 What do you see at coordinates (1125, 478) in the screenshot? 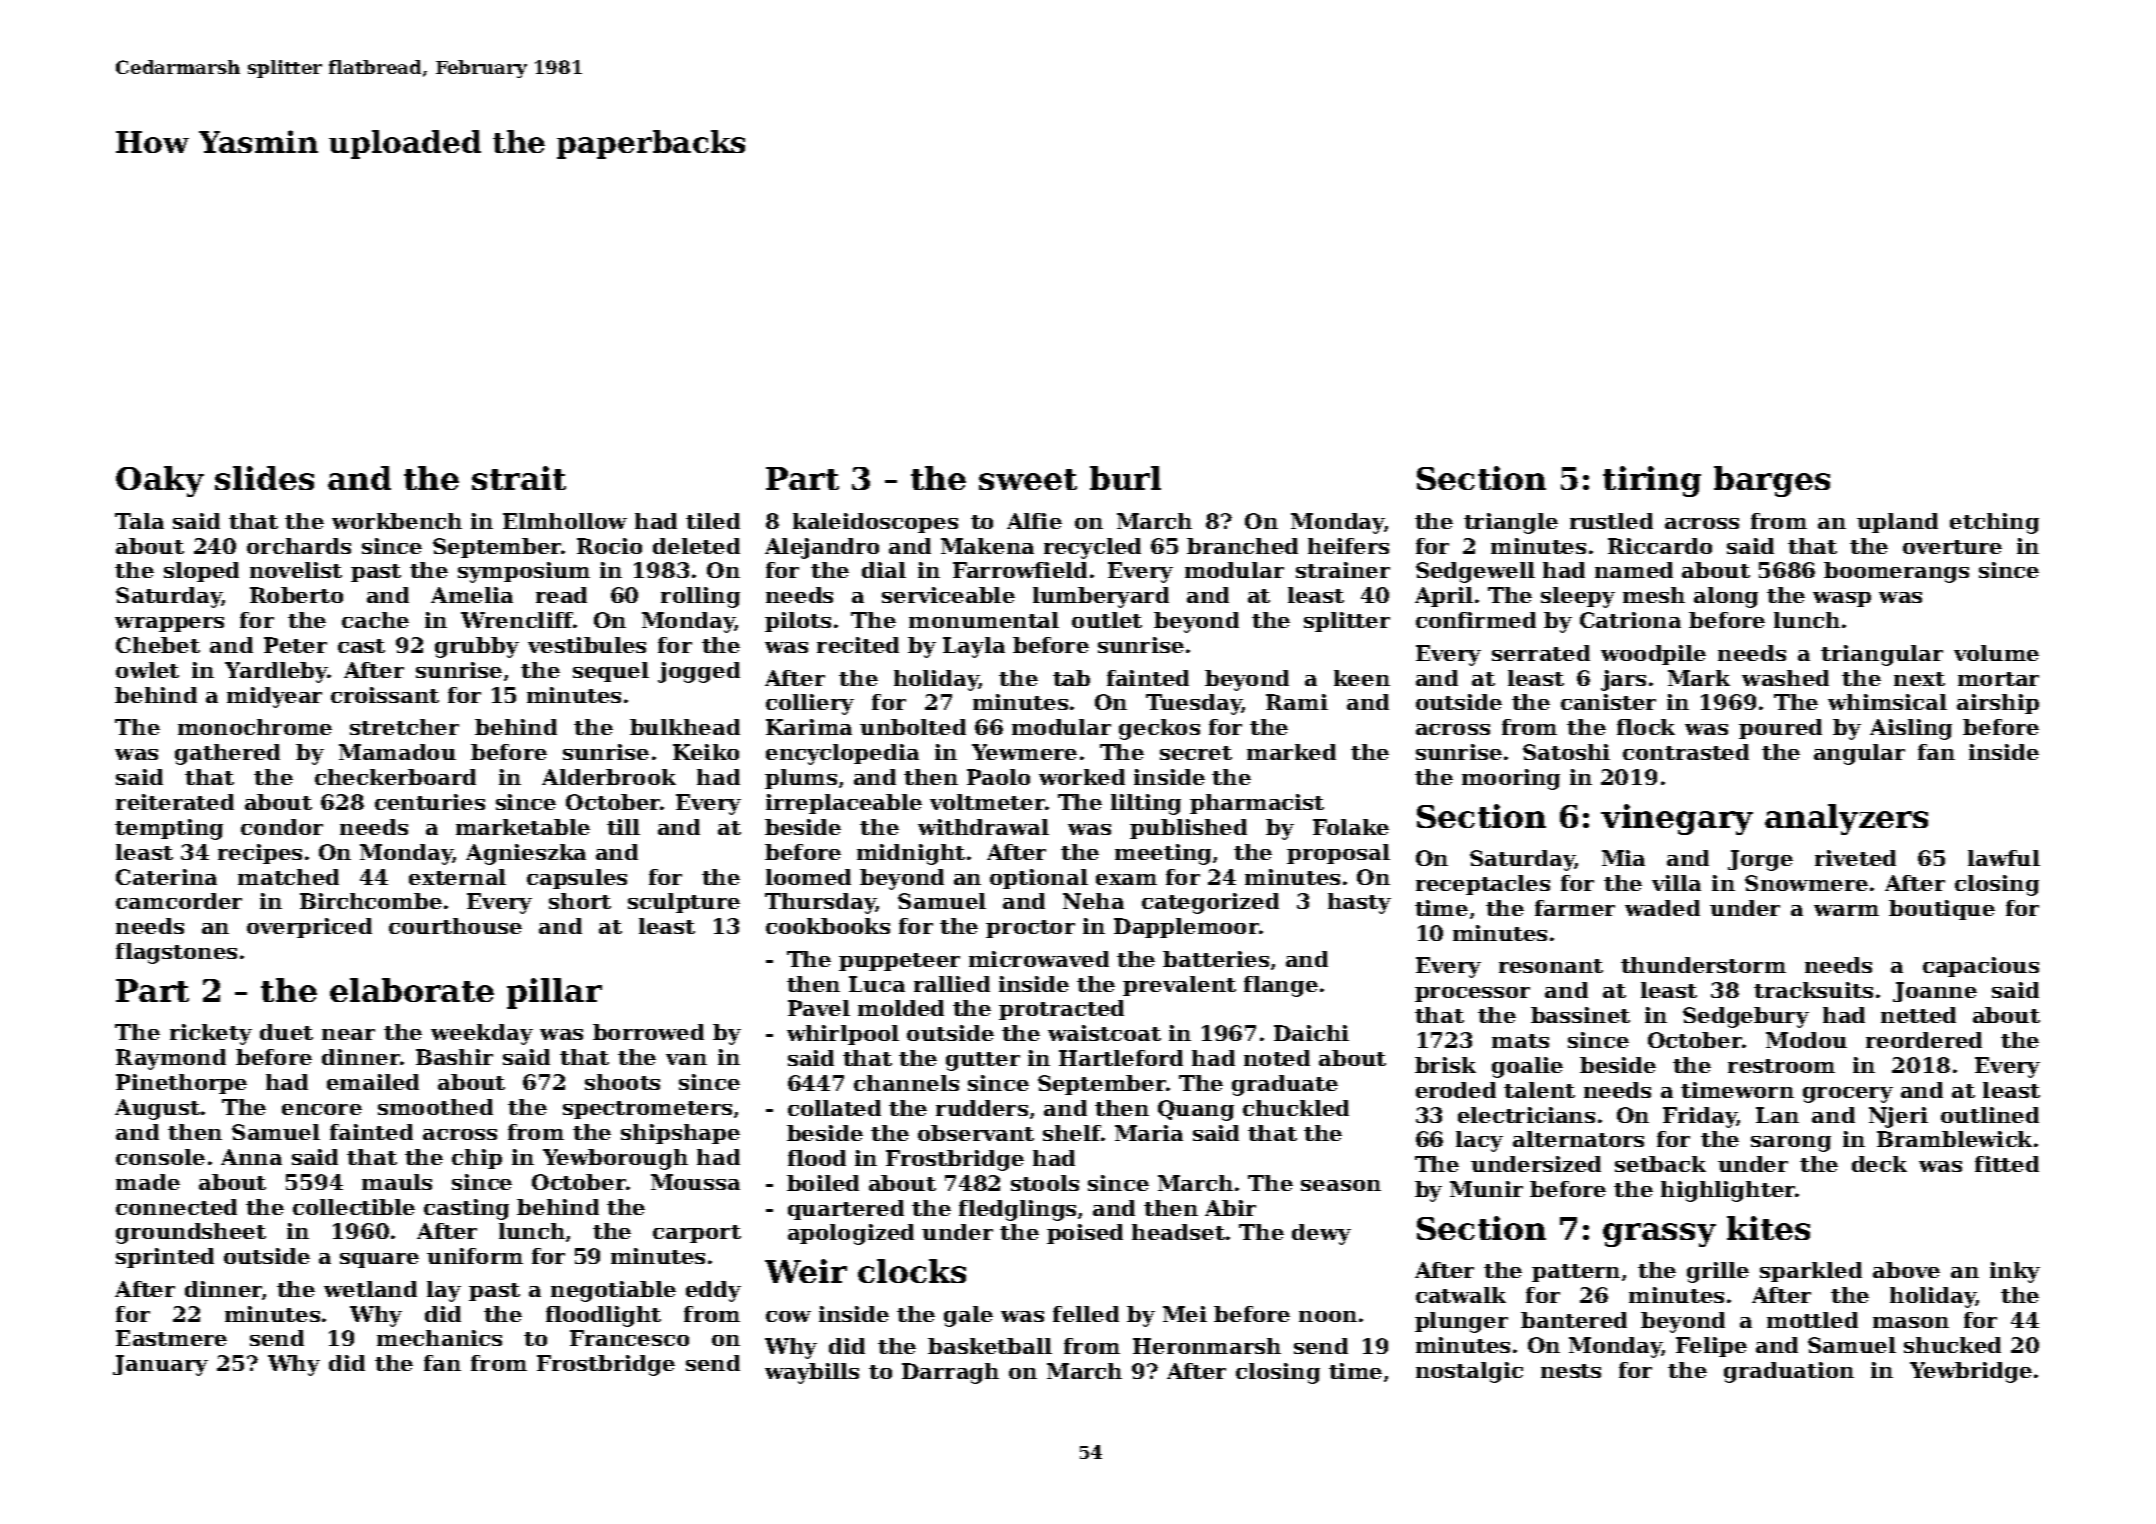
I see `burl` at bounding box center [1125, 478].
